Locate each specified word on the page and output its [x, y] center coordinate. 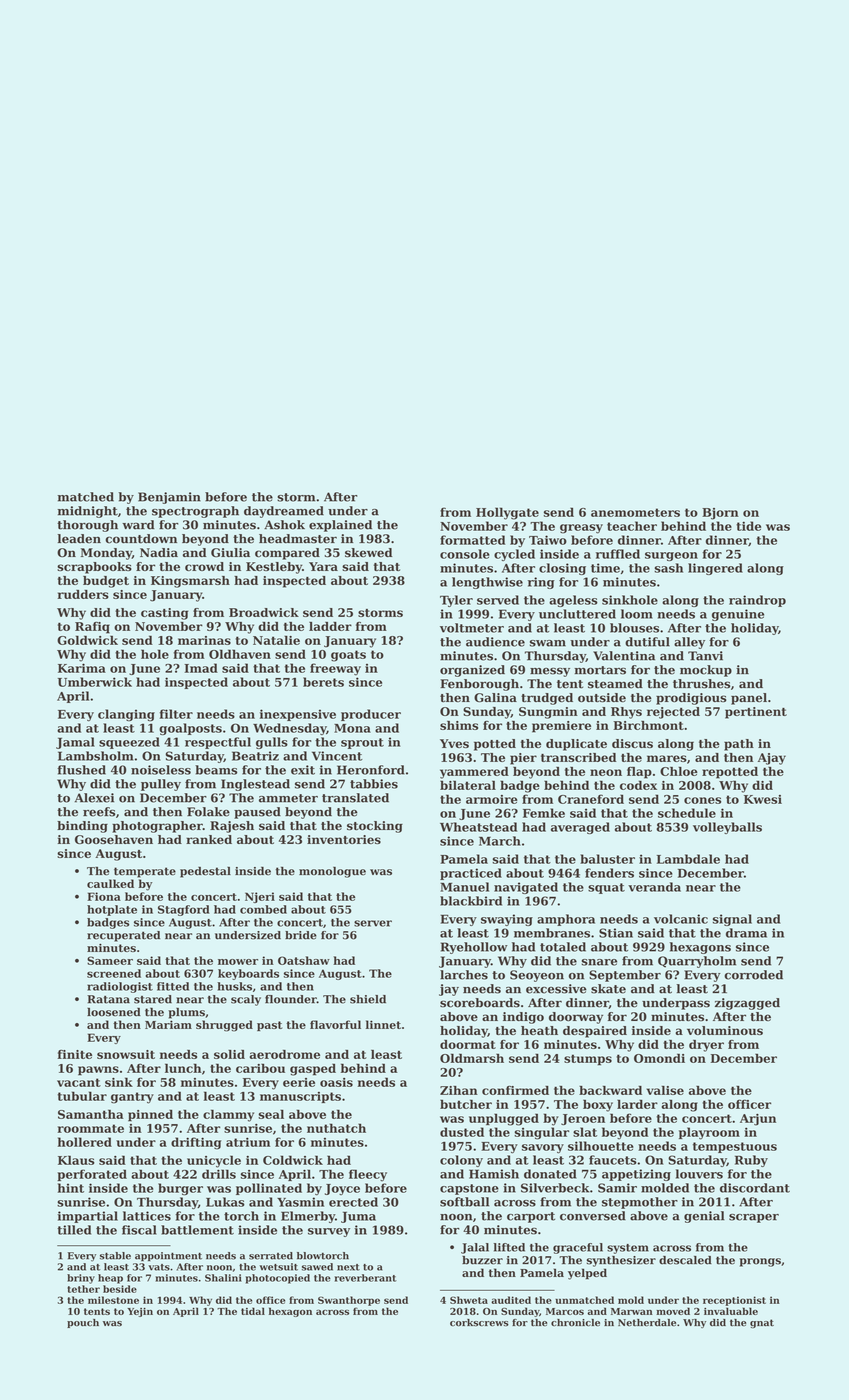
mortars [600, 670]
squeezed [129, 743]
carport [531, 1217]
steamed [615, 684]
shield [368, 999]
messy [550, 672]
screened [114, 973]
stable [115, 1256]
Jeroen [583, 1119]
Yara [323, 566]
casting [164, 614]
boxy [598, 1105]
